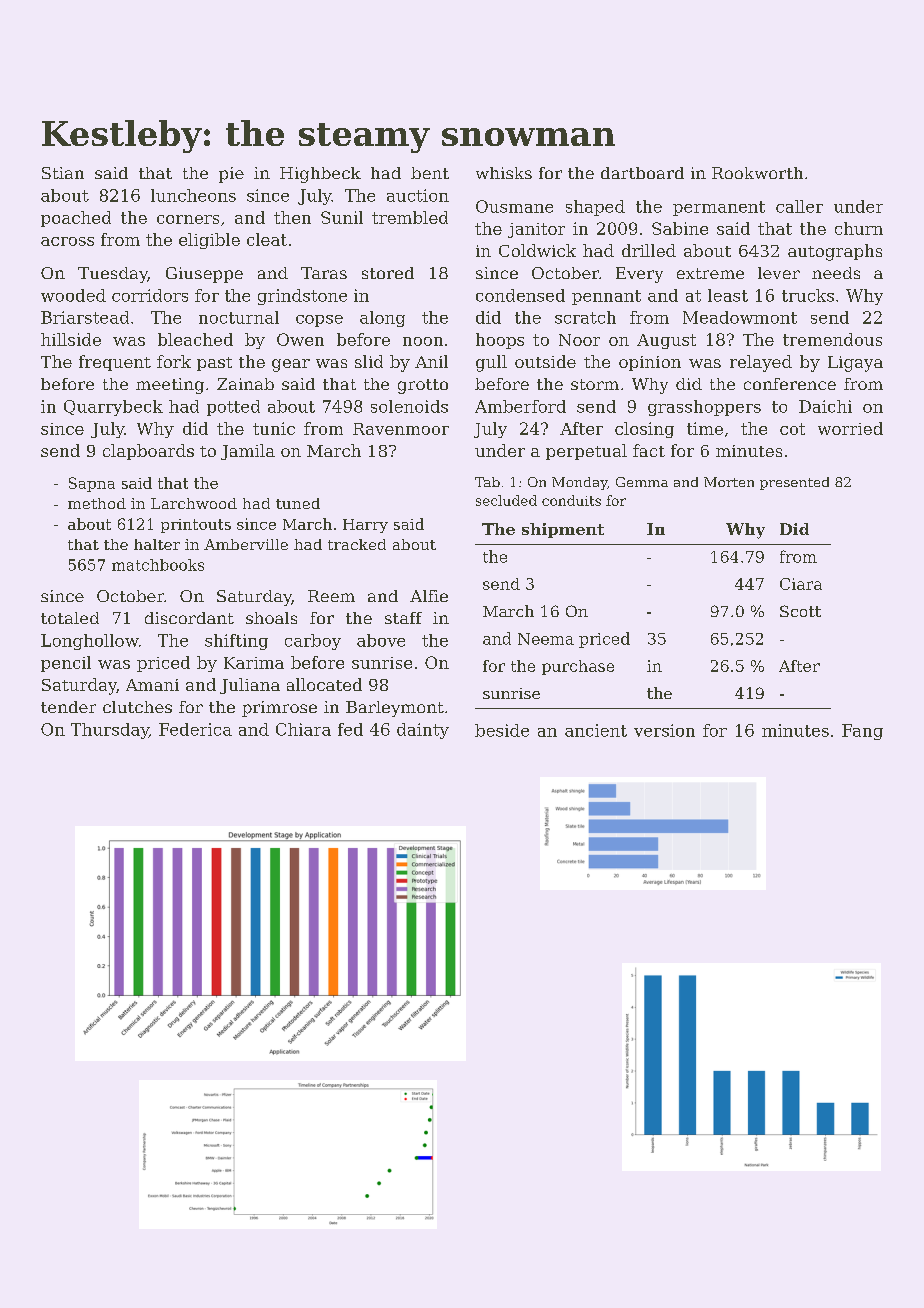  I want to click on Rookworth, so click(757, 173).
